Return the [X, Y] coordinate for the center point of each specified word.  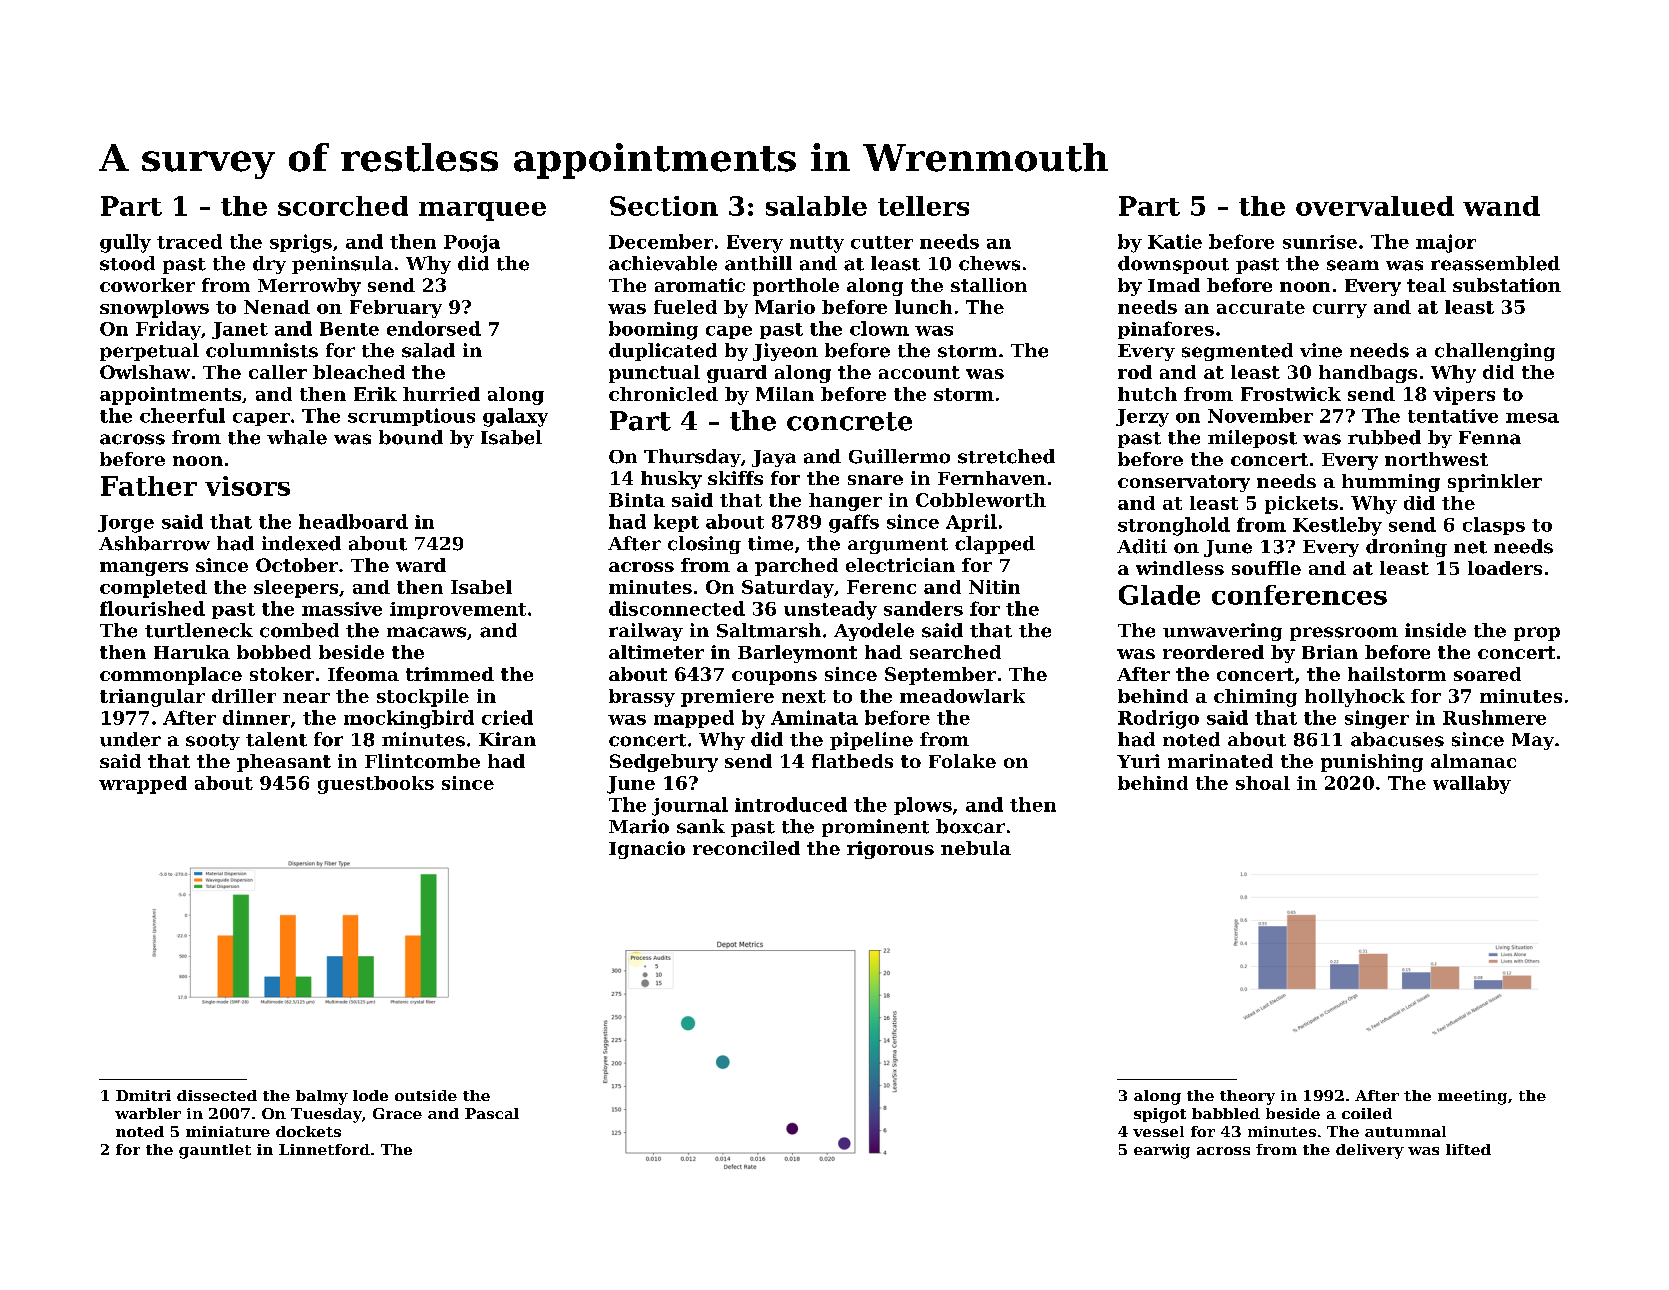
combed [299, 630]
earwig [1162, 1151]
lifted [1468, 1149]
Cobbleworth [981, 500]
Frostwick [1291, 394]
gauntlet [215, 1151]
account [919, 372]
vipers [1464, 396]
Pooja [472, 244]
